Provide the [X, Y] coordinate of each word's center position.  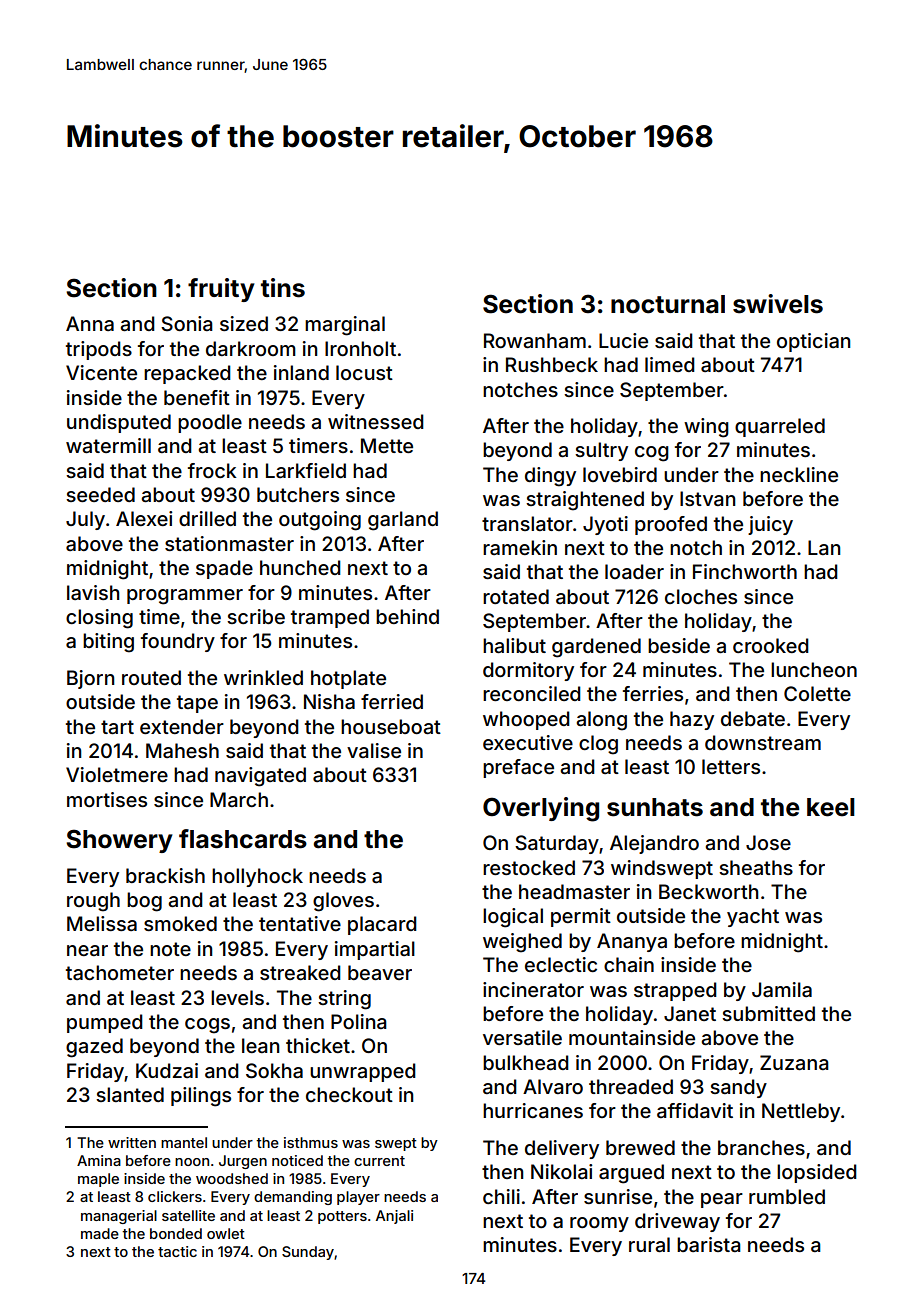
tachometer [120, 972]
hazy [692, 720]
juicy [770, 525]
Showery [119, 841]
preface [518, 768]
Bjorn [90, 679]
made [100, 1233]
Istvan [707, 498]
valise [374, 750]
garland [403, 521]
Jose [768, 842]
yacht [753, 917]
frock [212, 470]
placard [382, 925]
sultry [601, 451]
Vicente [101, 372]
